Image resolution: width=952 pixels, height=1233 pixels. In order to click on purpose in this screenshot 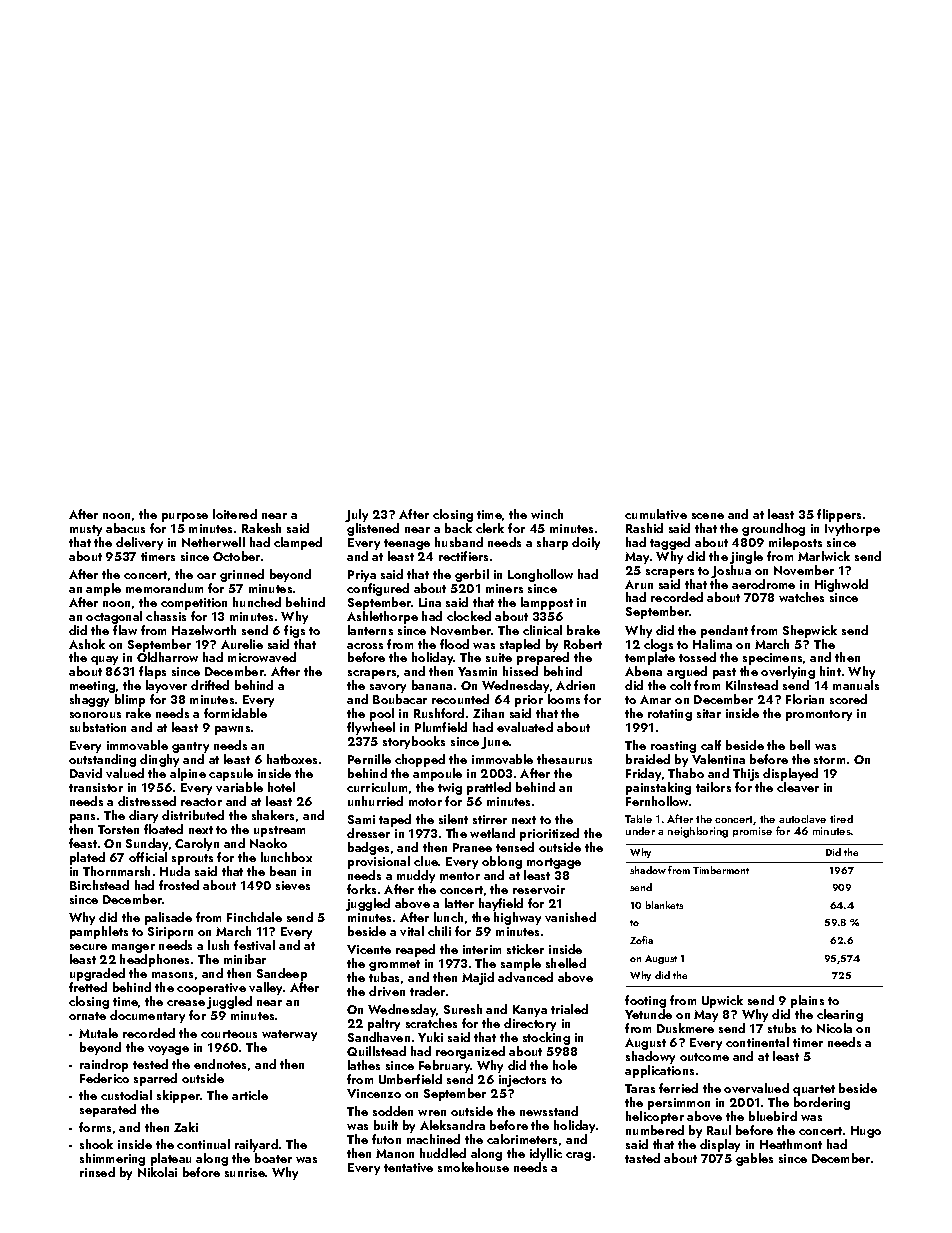, I will do `click(185, 517)`.
